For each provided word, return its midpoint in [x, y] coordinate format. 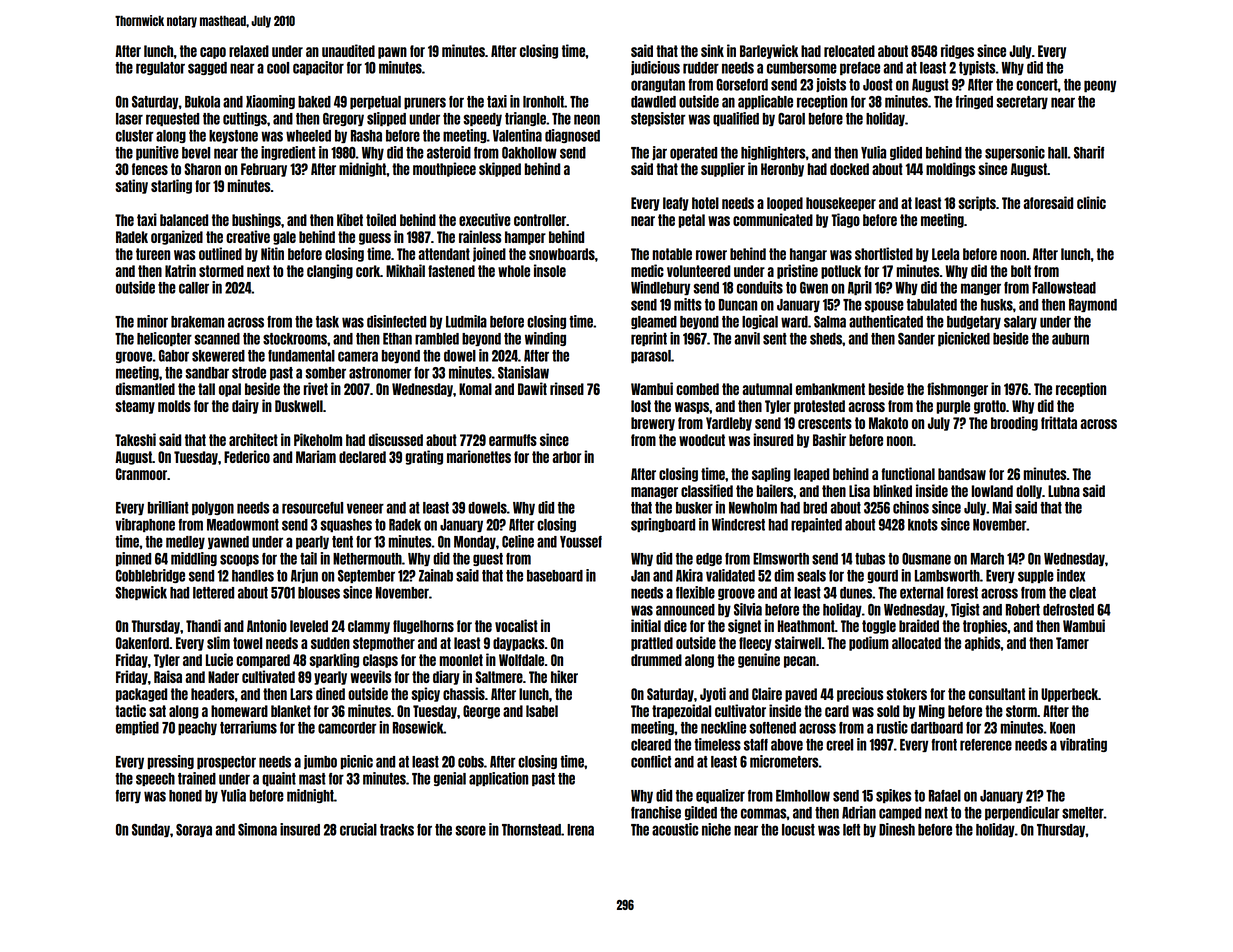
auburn [1070, 339]
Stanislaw [523, 372]
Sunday [151, 830]
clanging [330, 271]
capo [213, 53]
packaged [141, 695]
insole [550, 270]
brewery [653, 424]
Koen [1062, 728]
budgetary [974, 322]
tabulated [932, 305]
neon [587, 119]
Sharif [1089, 152]
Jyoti [713, 694]
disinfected [396, 321]
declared [362, 457]
